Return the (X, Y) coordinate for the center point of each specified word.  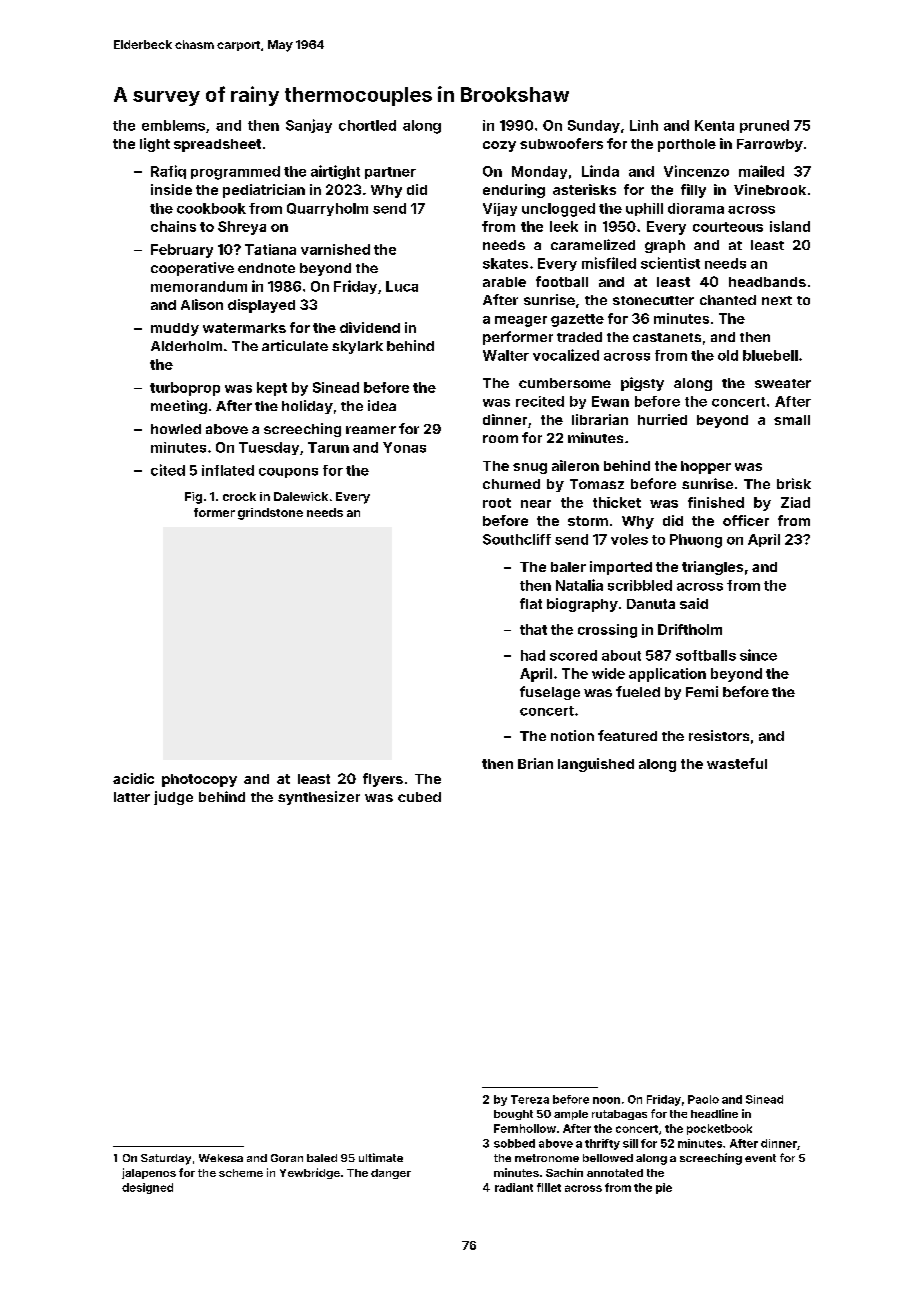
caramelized (593, 244)
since (758, 655)
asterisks (584, 189)
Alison (202, 304)
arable (504, 282)
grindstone (270, 514)
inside (171, 189)
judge (173, 798)
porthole (687, 145)
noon (606, 1100)
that (533, 629)
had (533, 655)
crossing (607, 631)
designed (147, 1188)
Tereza (530, 1099)
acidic (133, 778)
